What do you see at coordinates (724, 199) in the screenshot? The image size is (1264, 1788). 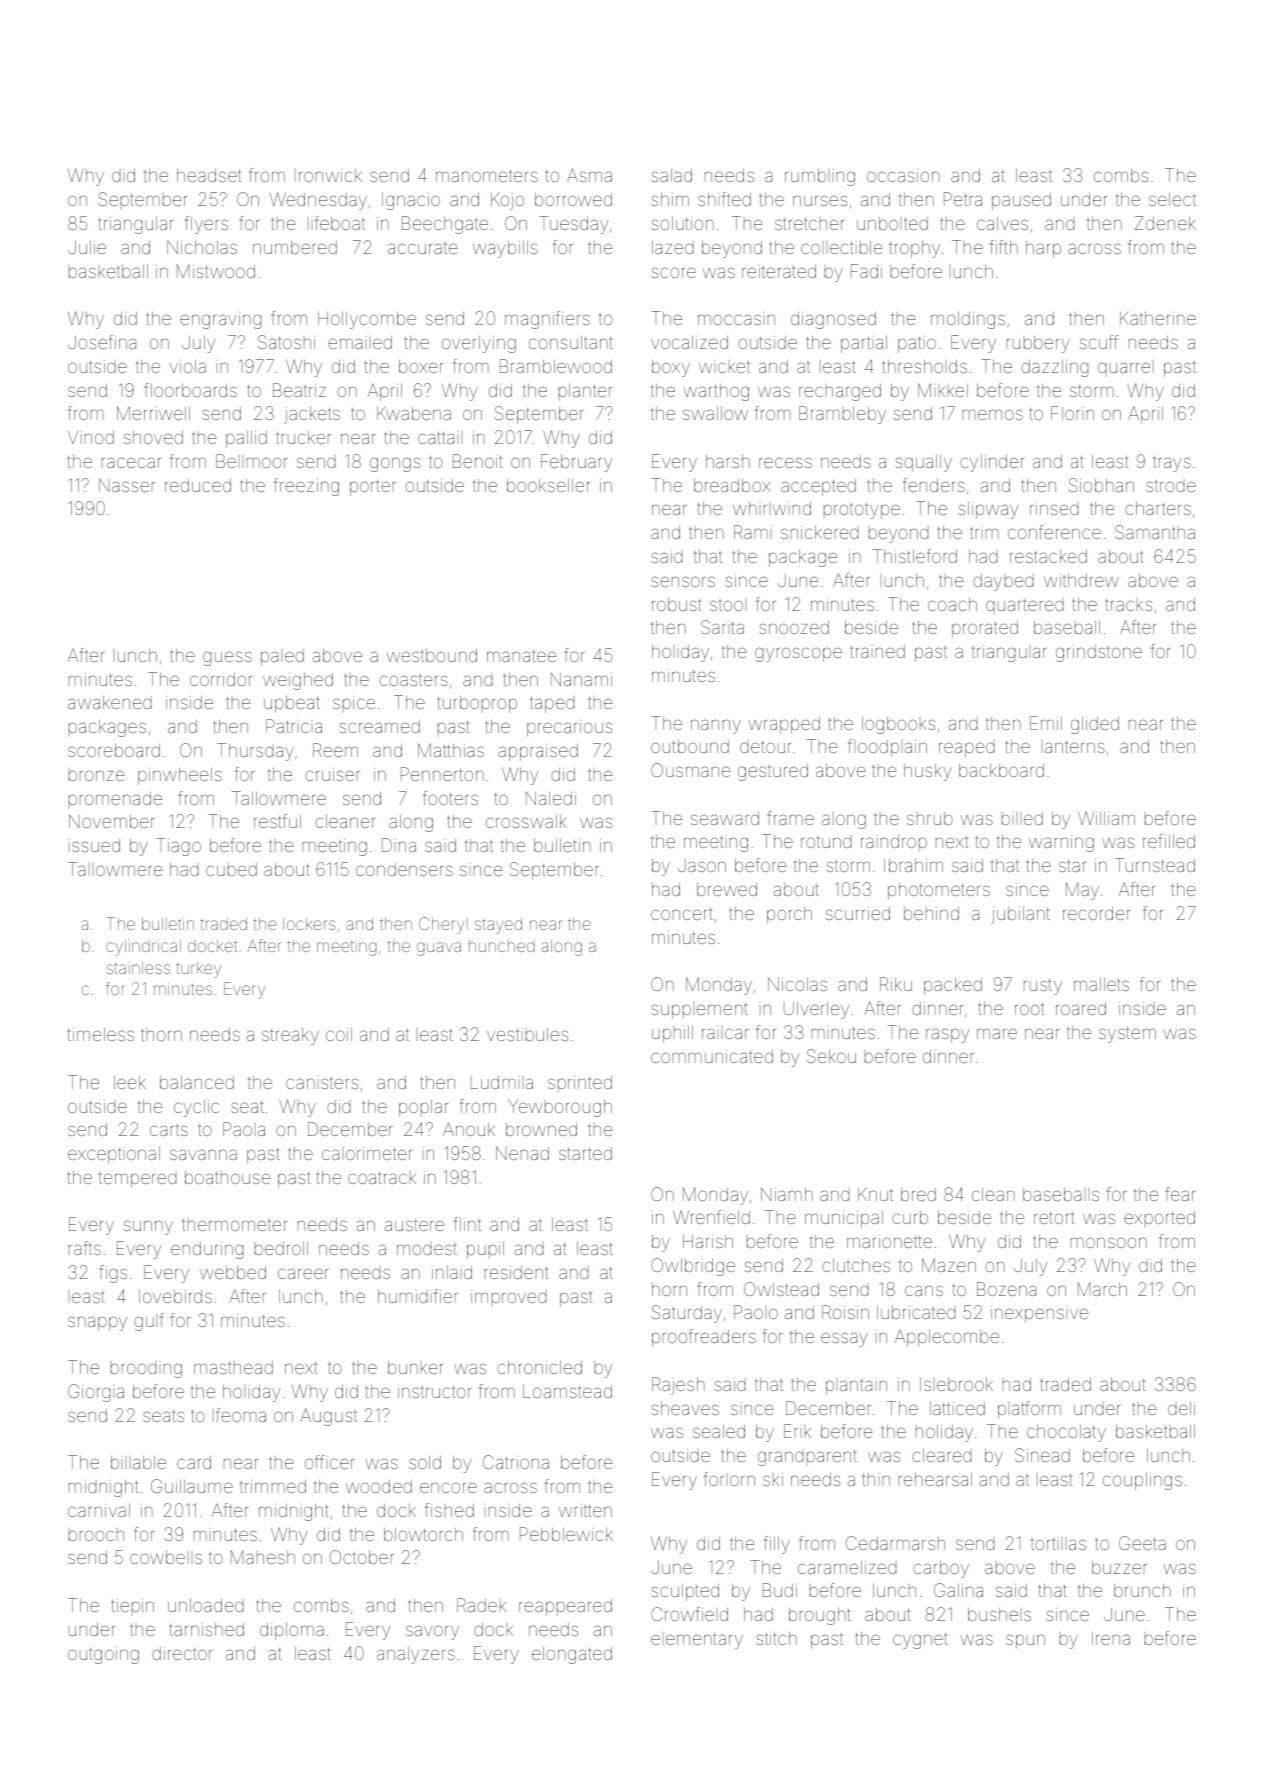 I see `shifted` at bounding box center [724, 199].
